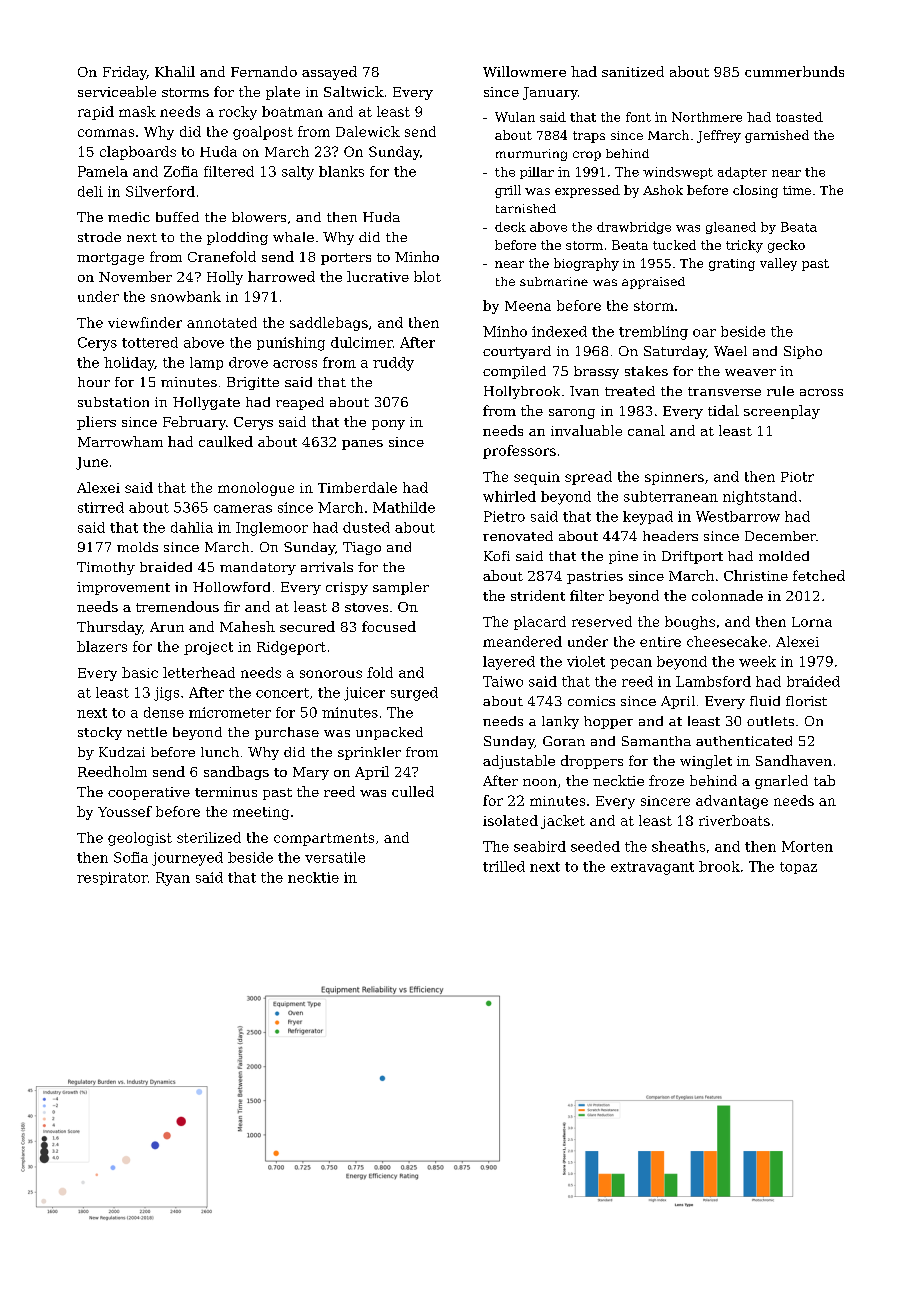 This document has height=1314, width=924. What do you see at coordinates (528, 306) in the document?
I see `Meena` at bounding box center [528, 306].
